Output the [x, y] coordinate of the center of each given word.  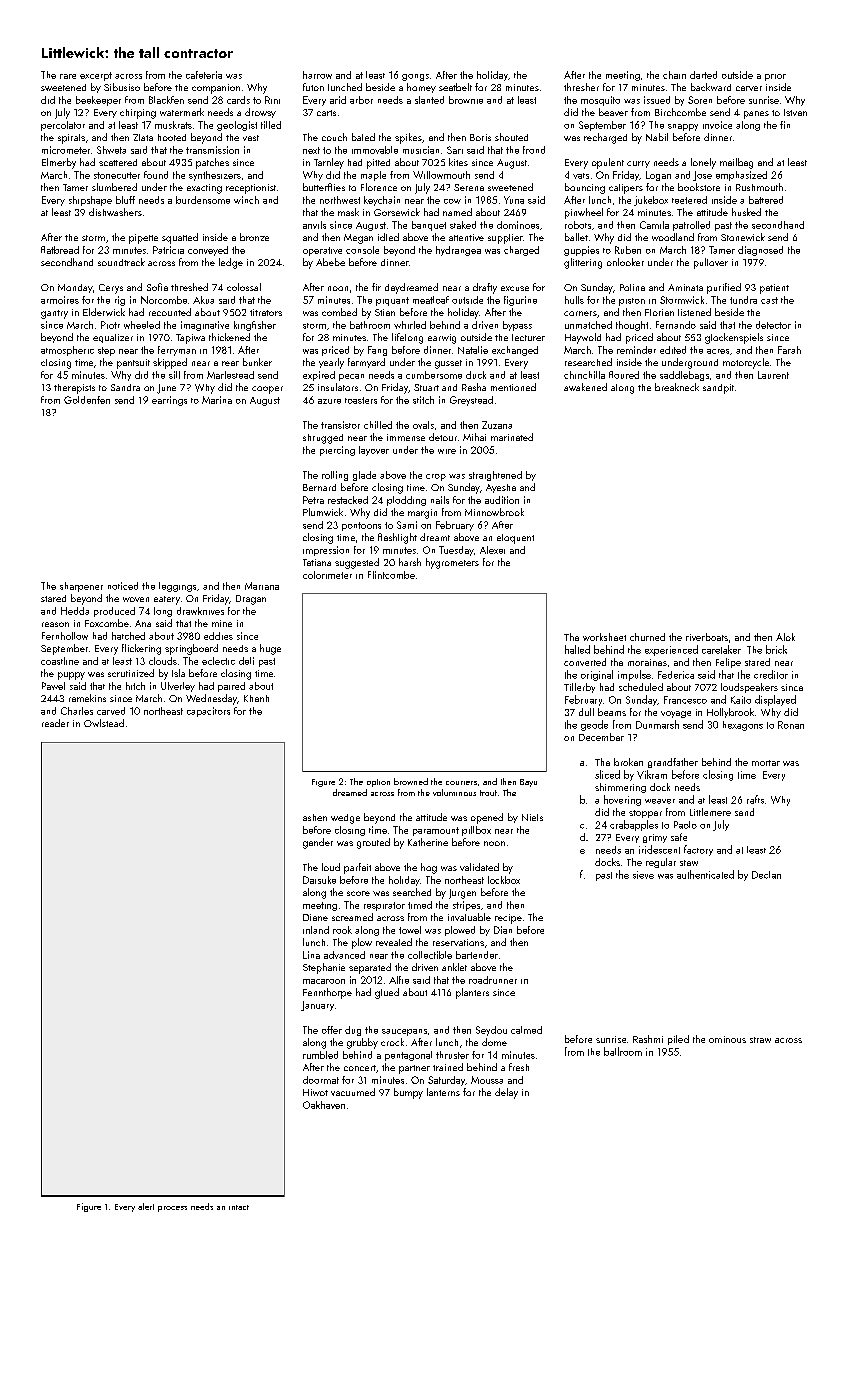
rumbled [320, 1055]
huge [270, 649]
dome [494, 1042]
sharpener [81, 587]
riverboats [707, 637]
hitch [135, 686]
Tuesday [456, 551]
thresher [581, 87]
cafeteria [204, 75]
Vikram [652, 774]
